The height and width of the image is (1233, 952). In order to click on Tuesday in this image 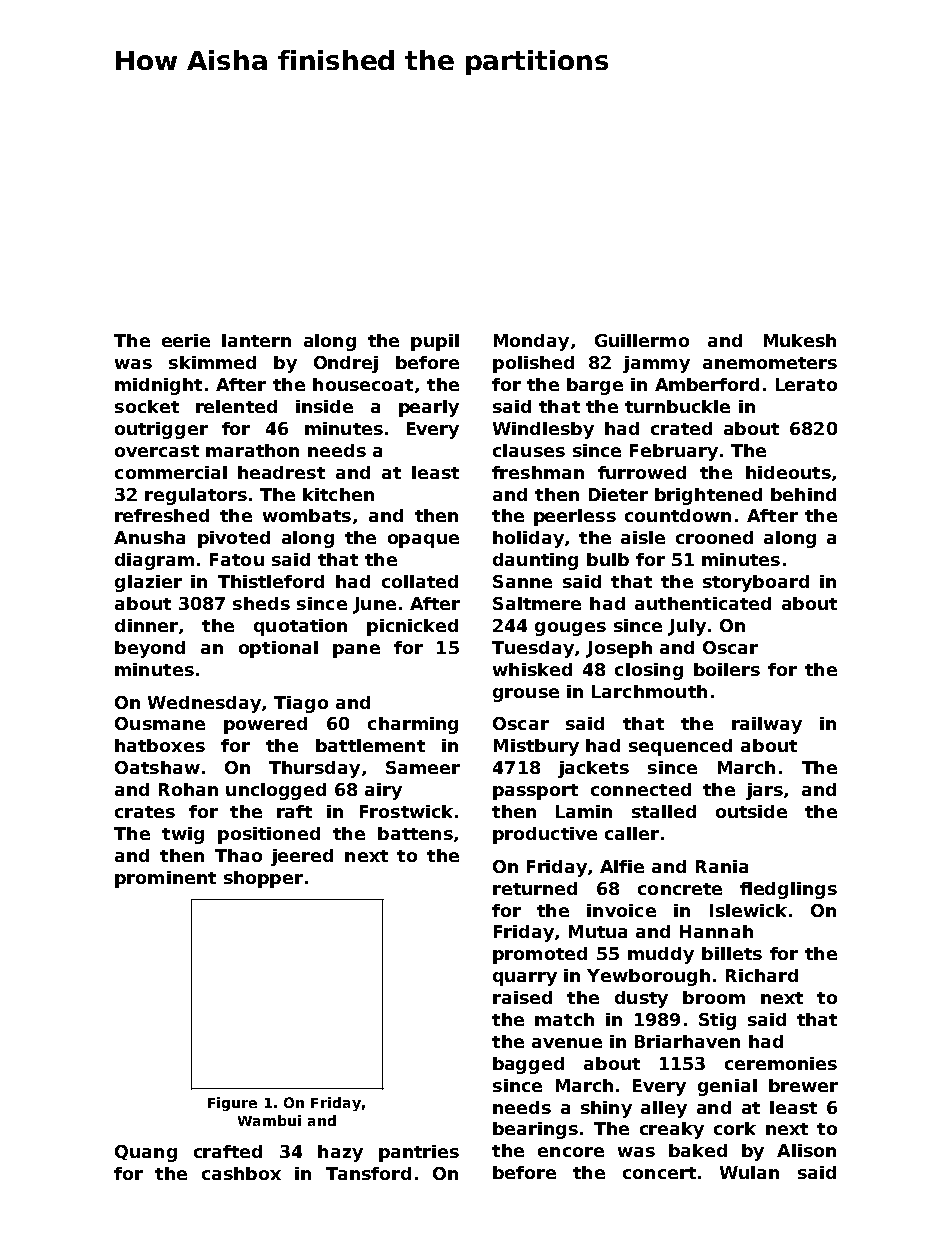, I will do `click(533, 649)`.
